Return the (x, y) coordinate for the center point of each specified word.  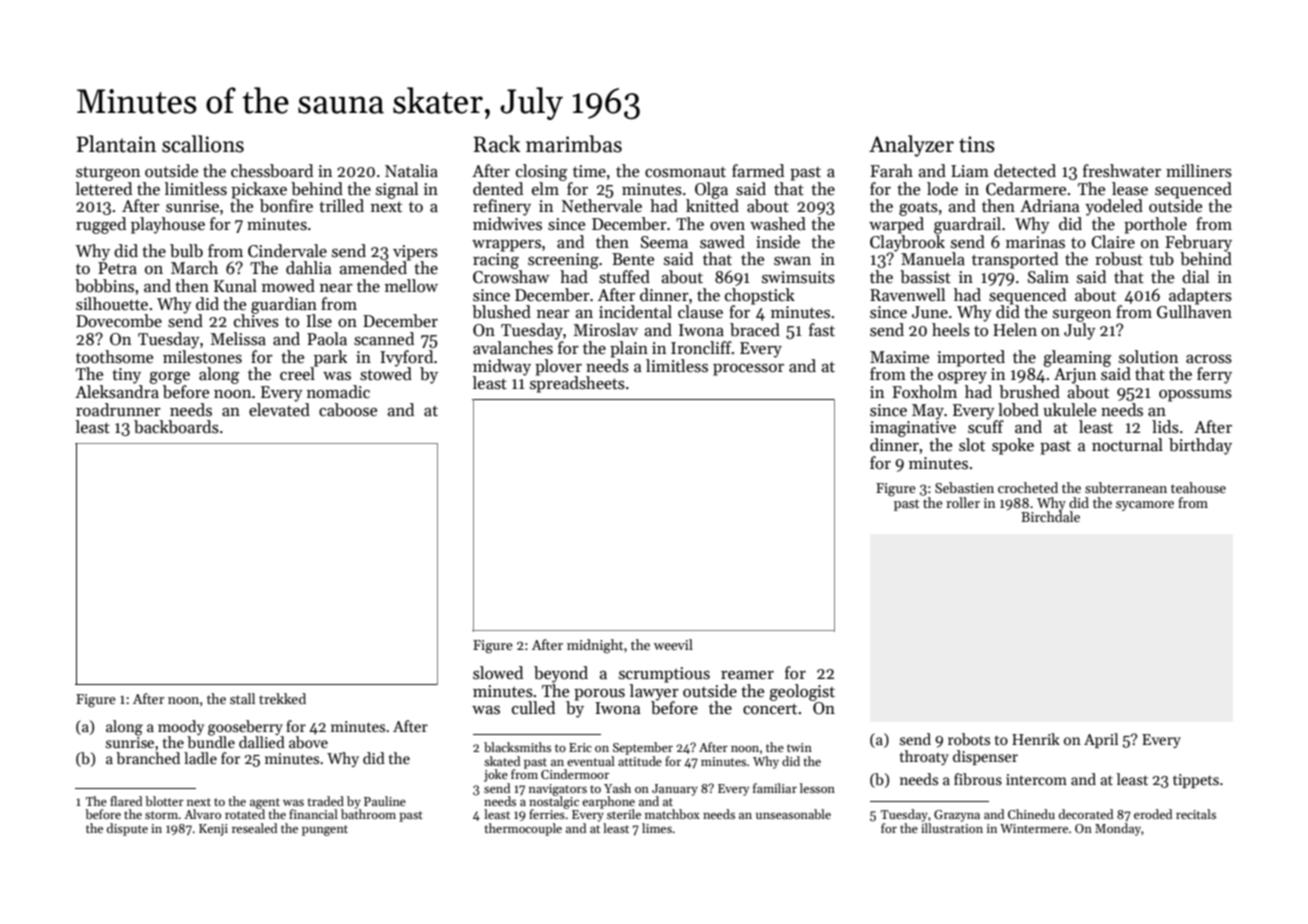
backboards (176, 427)
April (1101, 740)
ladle (200, 758)
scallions (203, 144)
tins (977, 144)
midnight (595, 646)
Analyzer (911, 146)
